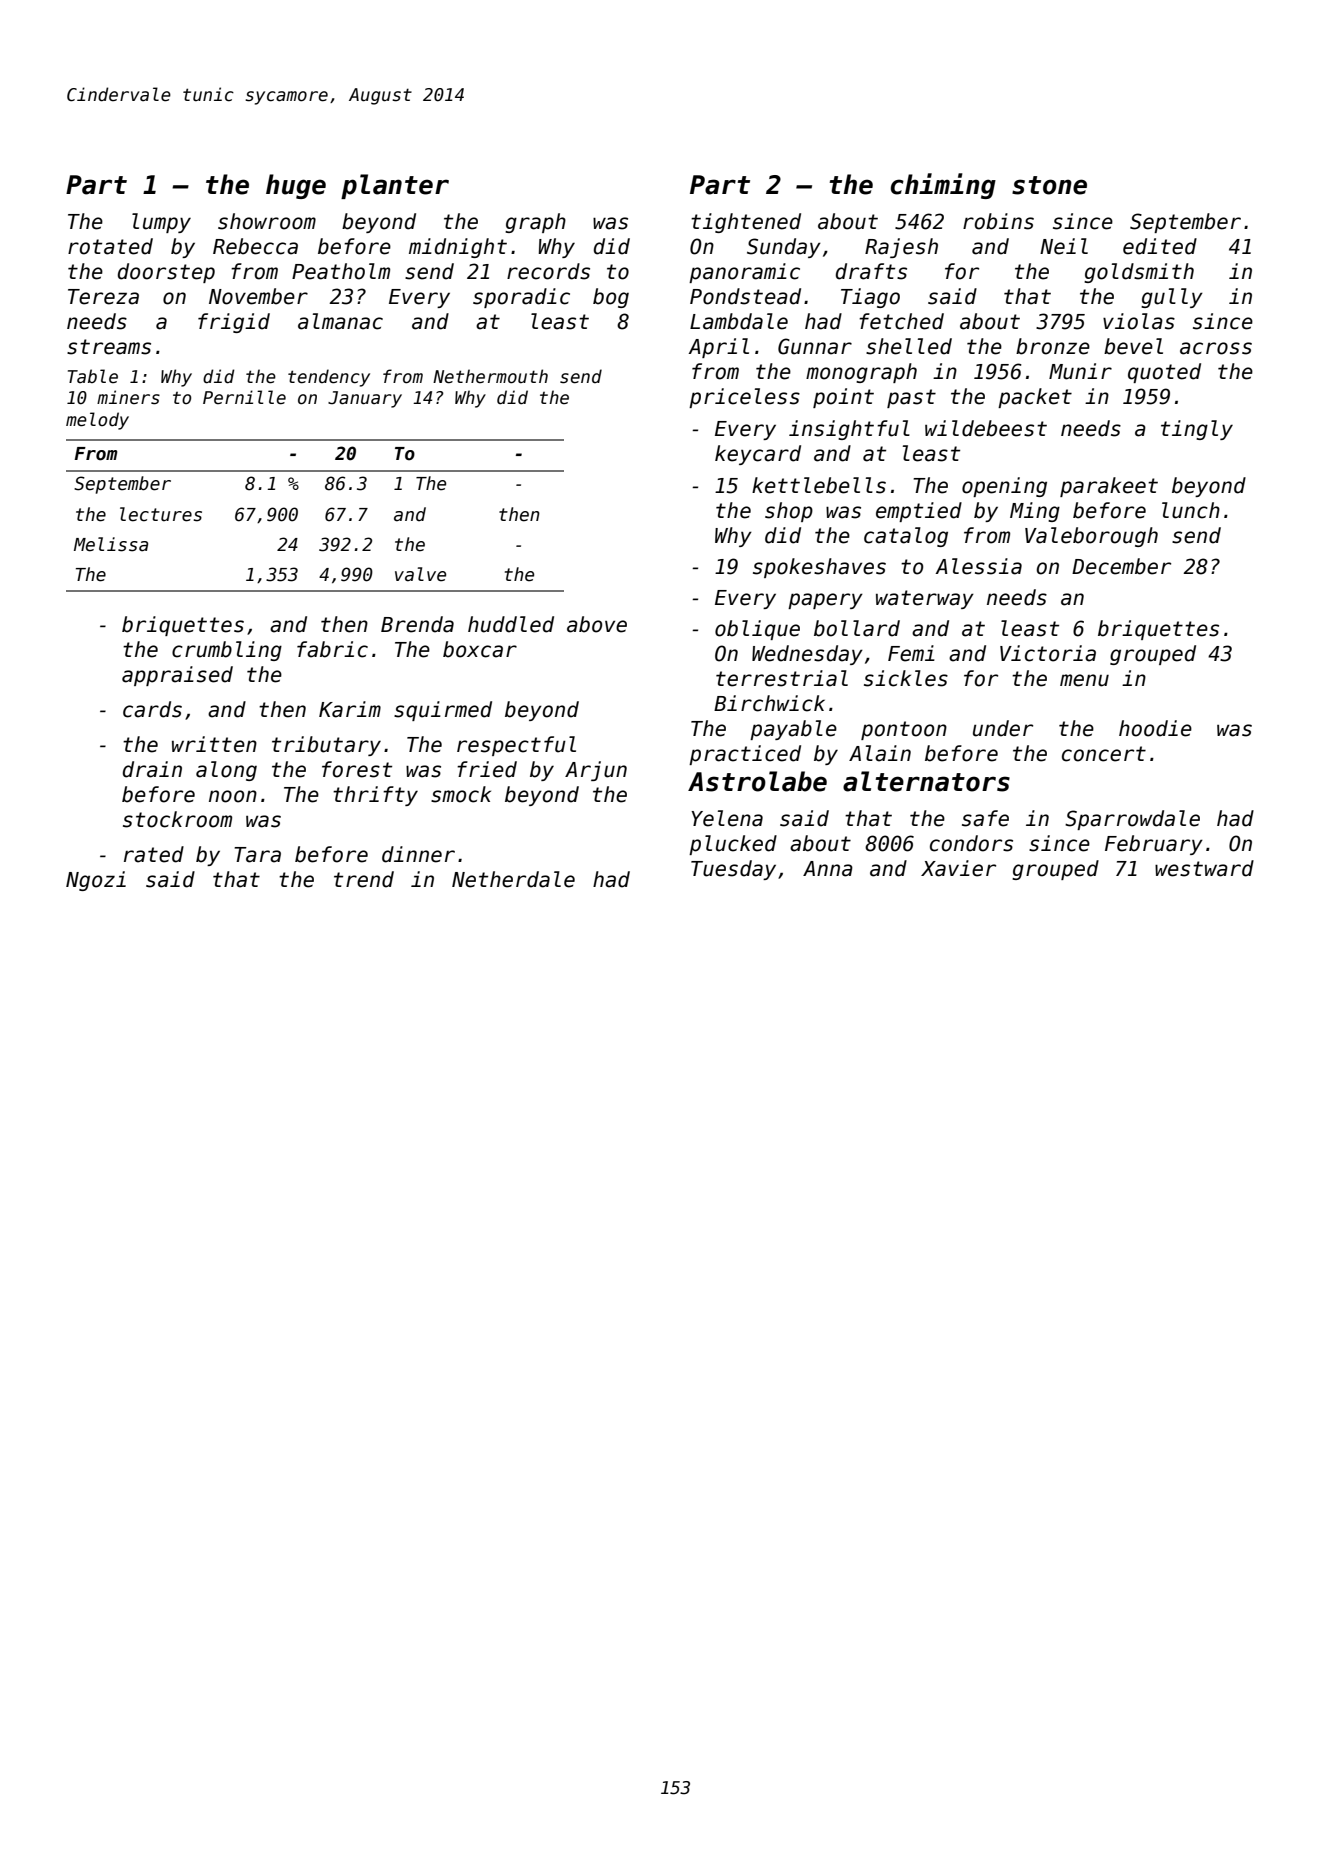 This document has height=1866, width=1320. What do you see at coordinates (296, 186) in the document?
I see `huge` at bounding box center [296, 186].
